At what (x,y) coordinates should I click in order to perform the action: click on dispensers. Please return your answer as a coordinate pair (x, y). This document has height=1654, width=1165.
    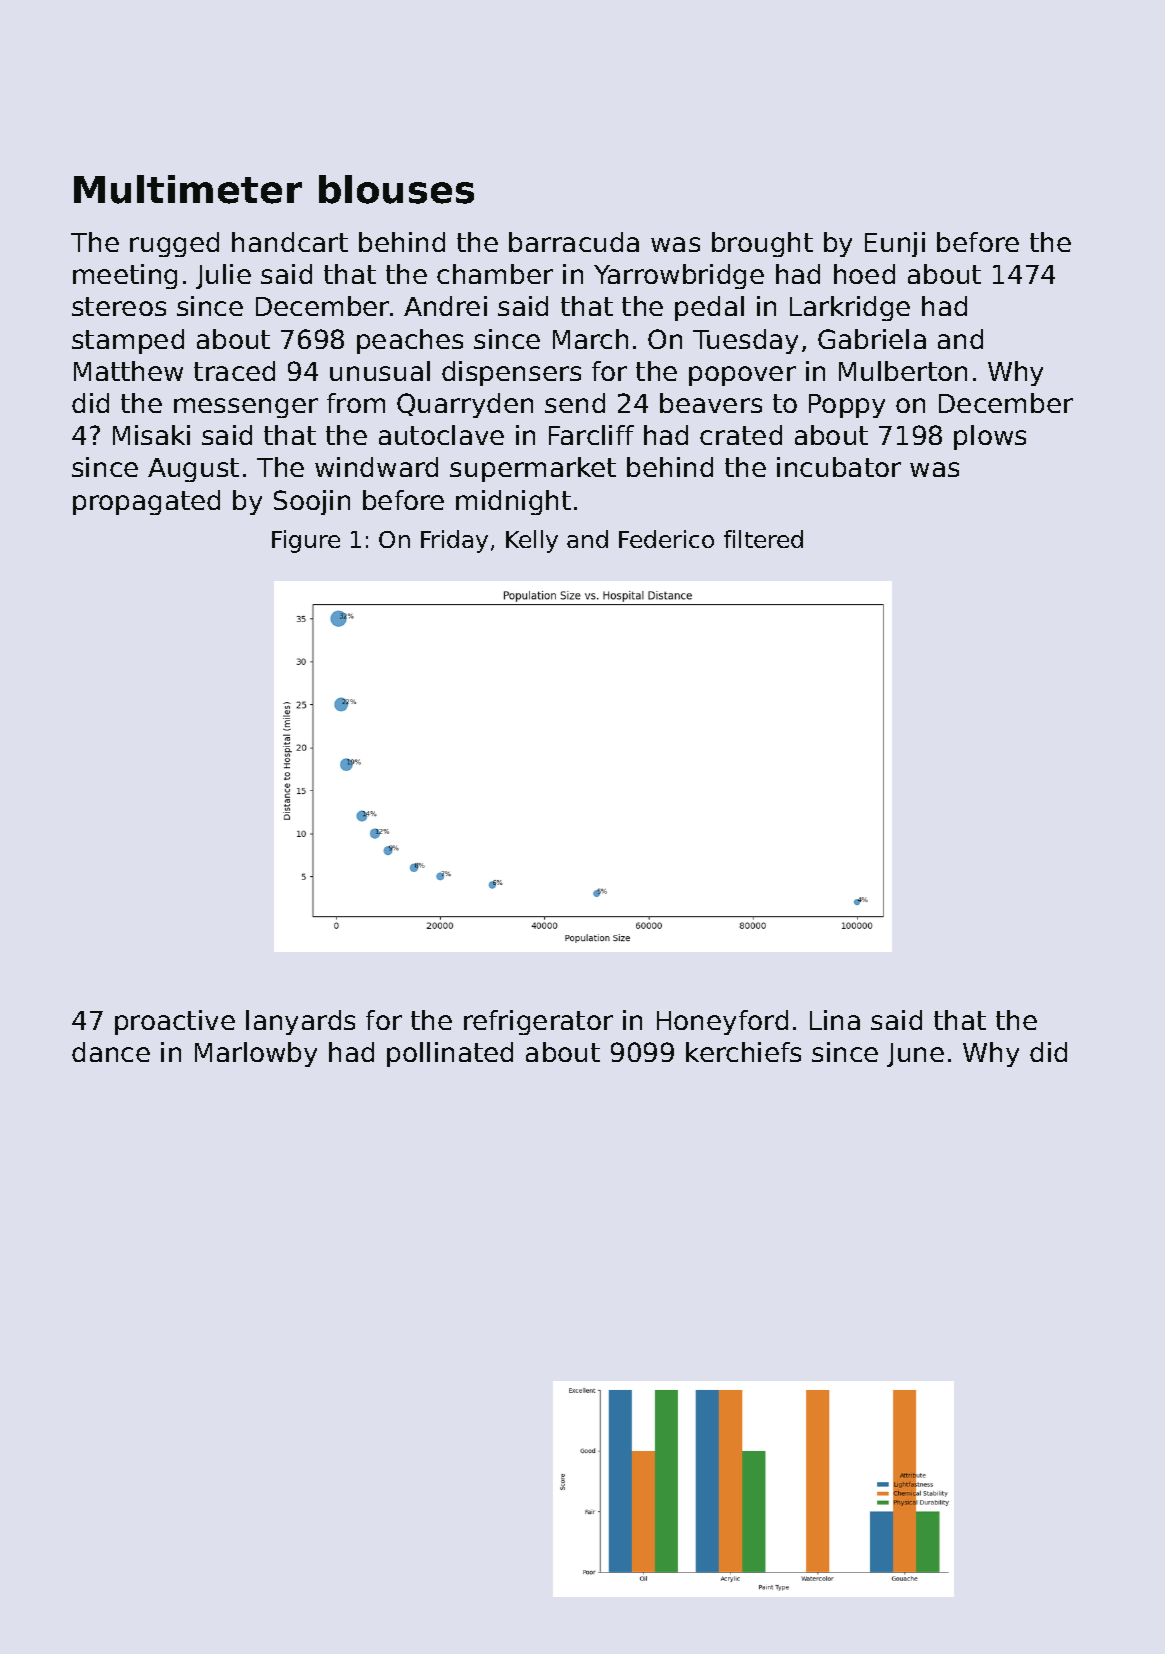
    Looking at the image, I should click on (511, 373).
